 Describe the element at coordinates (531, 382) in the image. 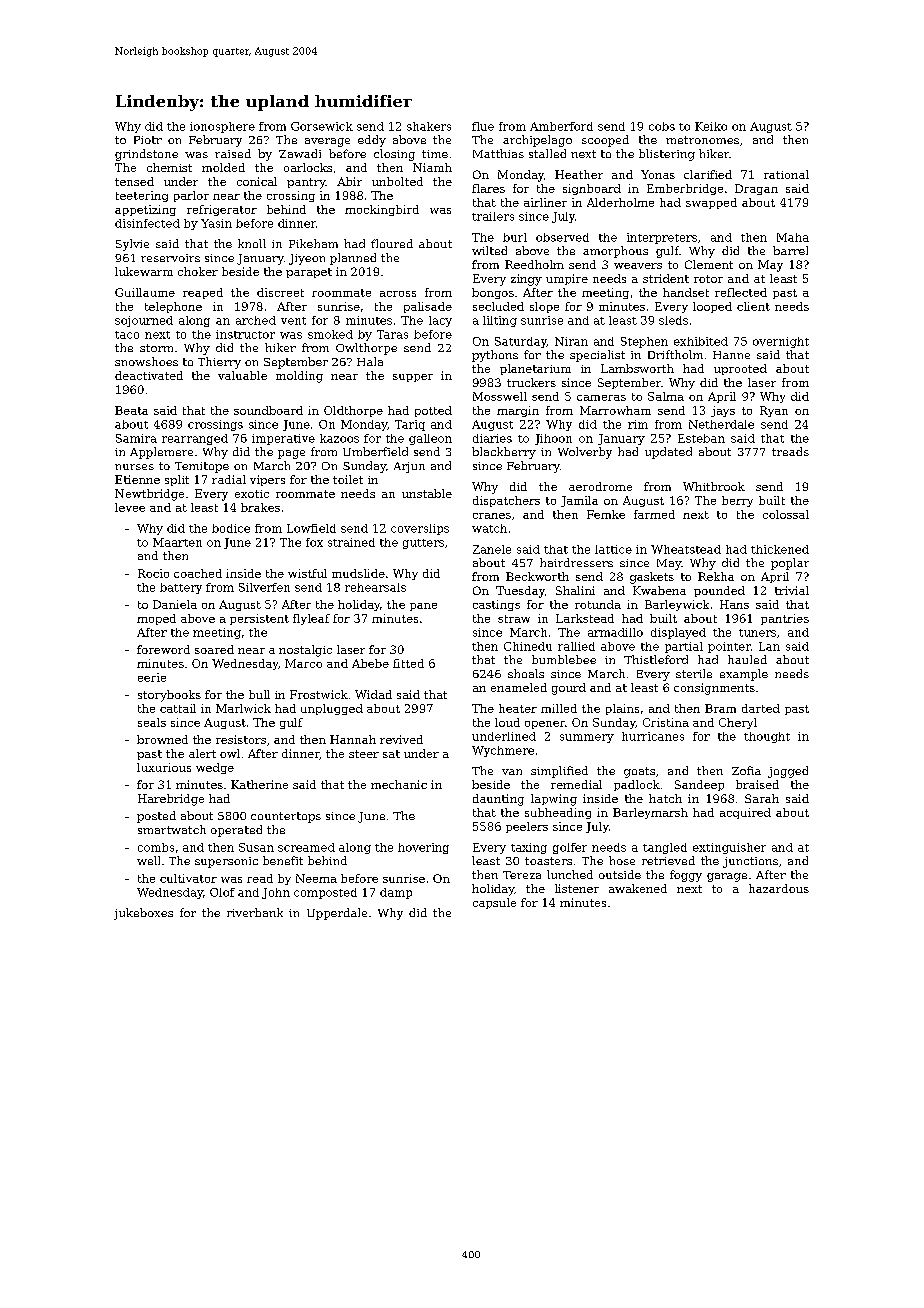

I see `truckers` at that location.
